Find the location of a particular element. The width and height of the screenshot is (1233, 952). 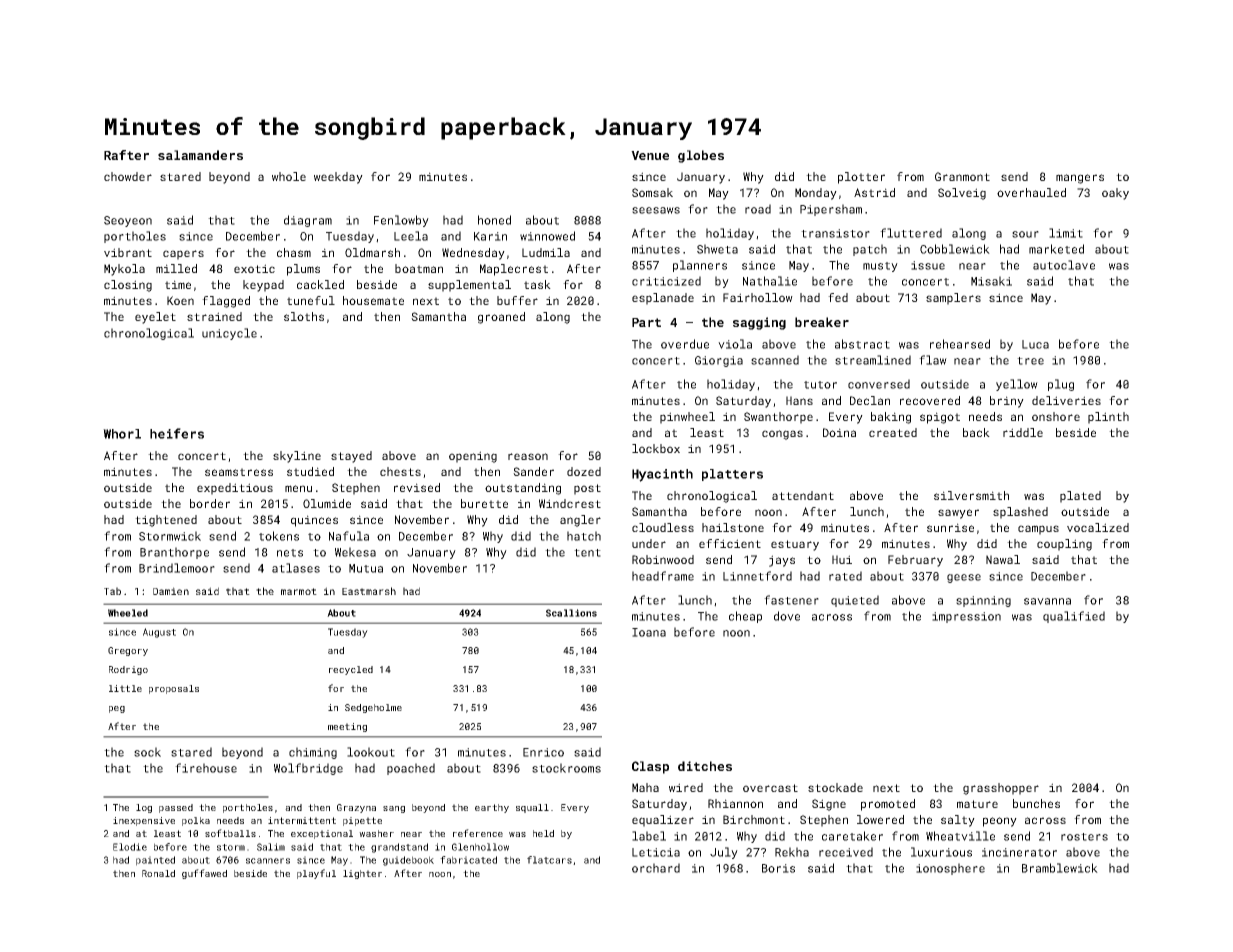

peg is located at coordinates (117, 709).
